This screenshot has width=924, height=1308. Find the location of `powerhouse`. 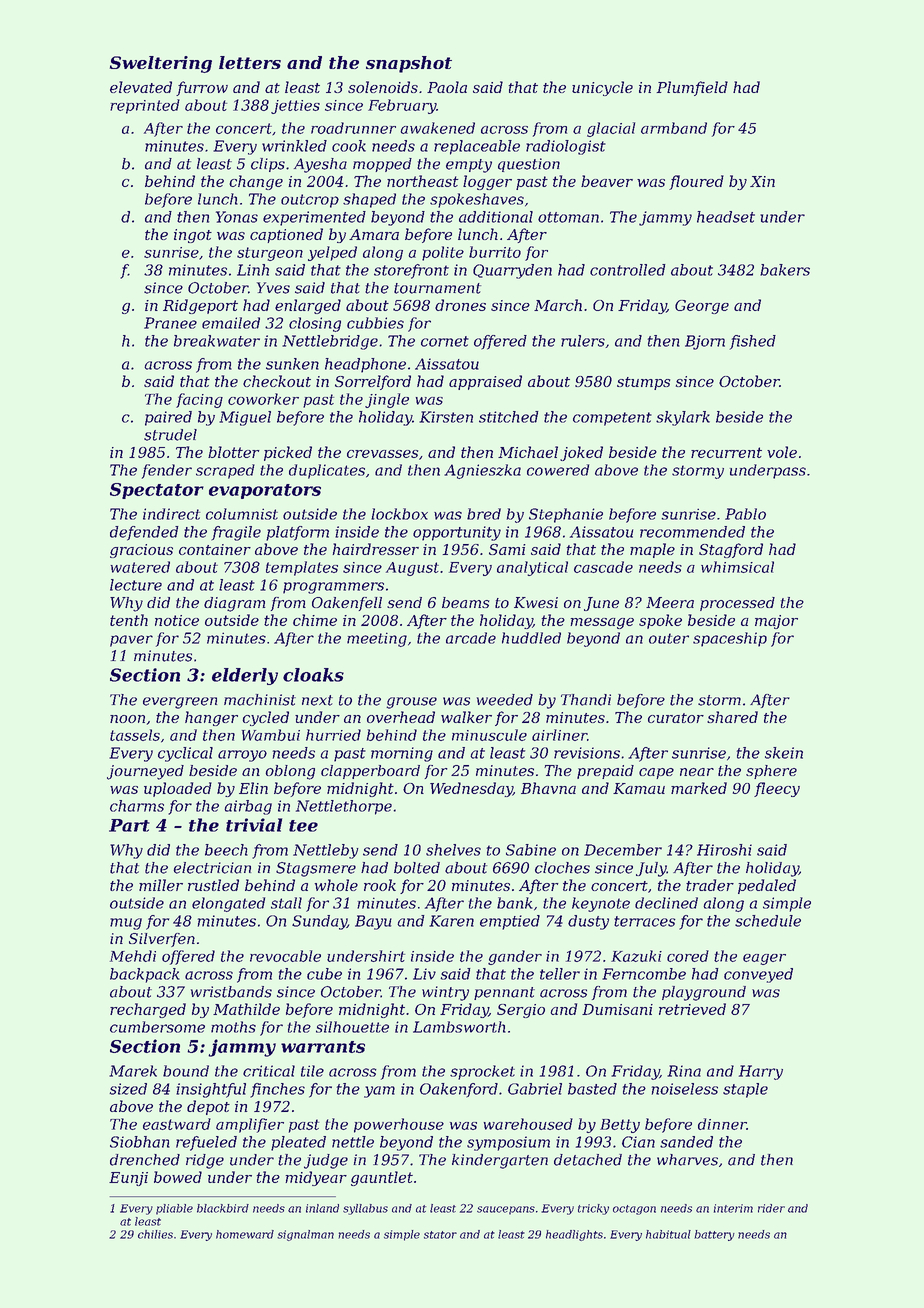

powerhouse is located at coordinates (399, 1125).
